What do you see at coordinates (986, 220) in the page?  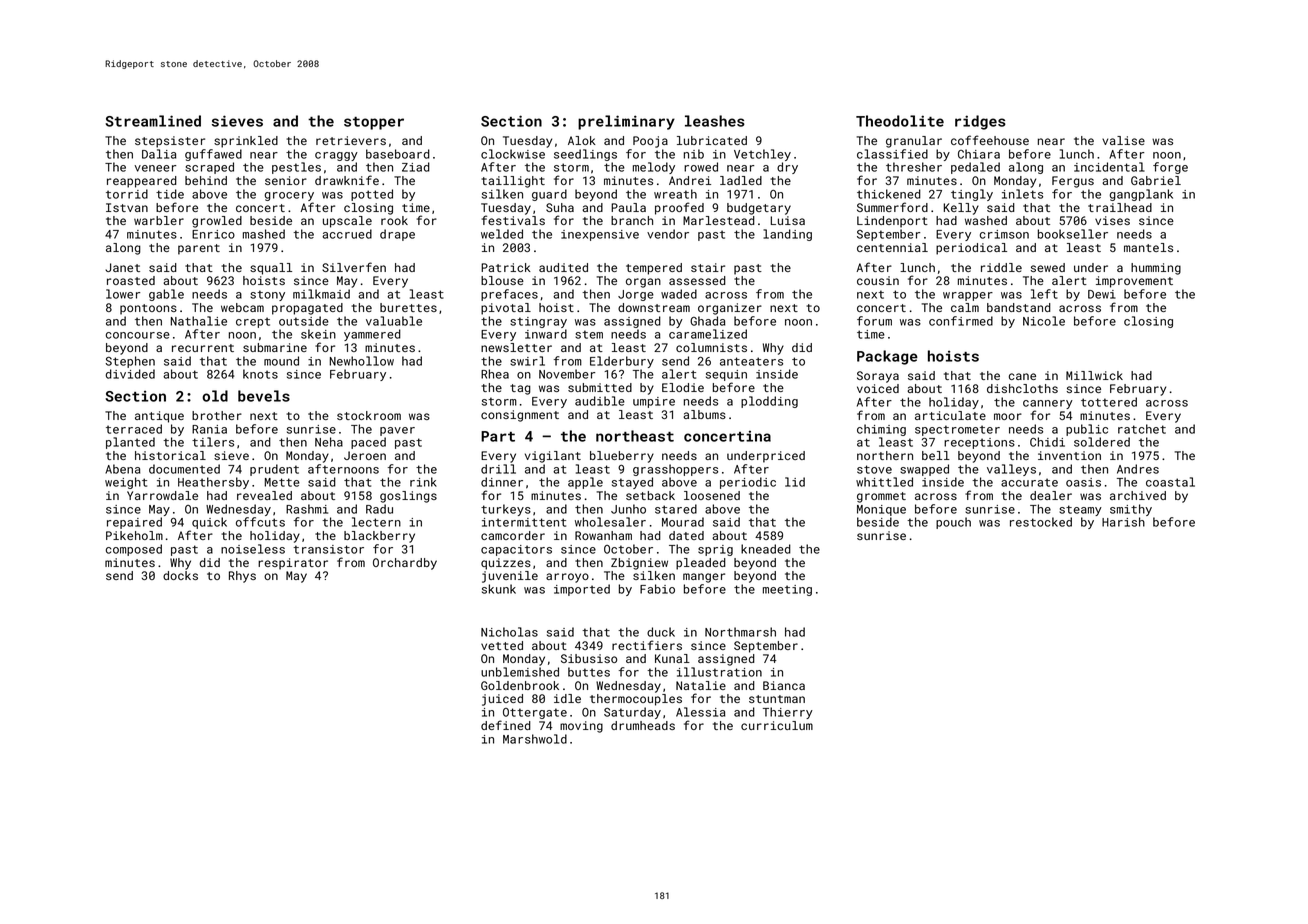 I see `washed` at bounding box center [986, 220].
